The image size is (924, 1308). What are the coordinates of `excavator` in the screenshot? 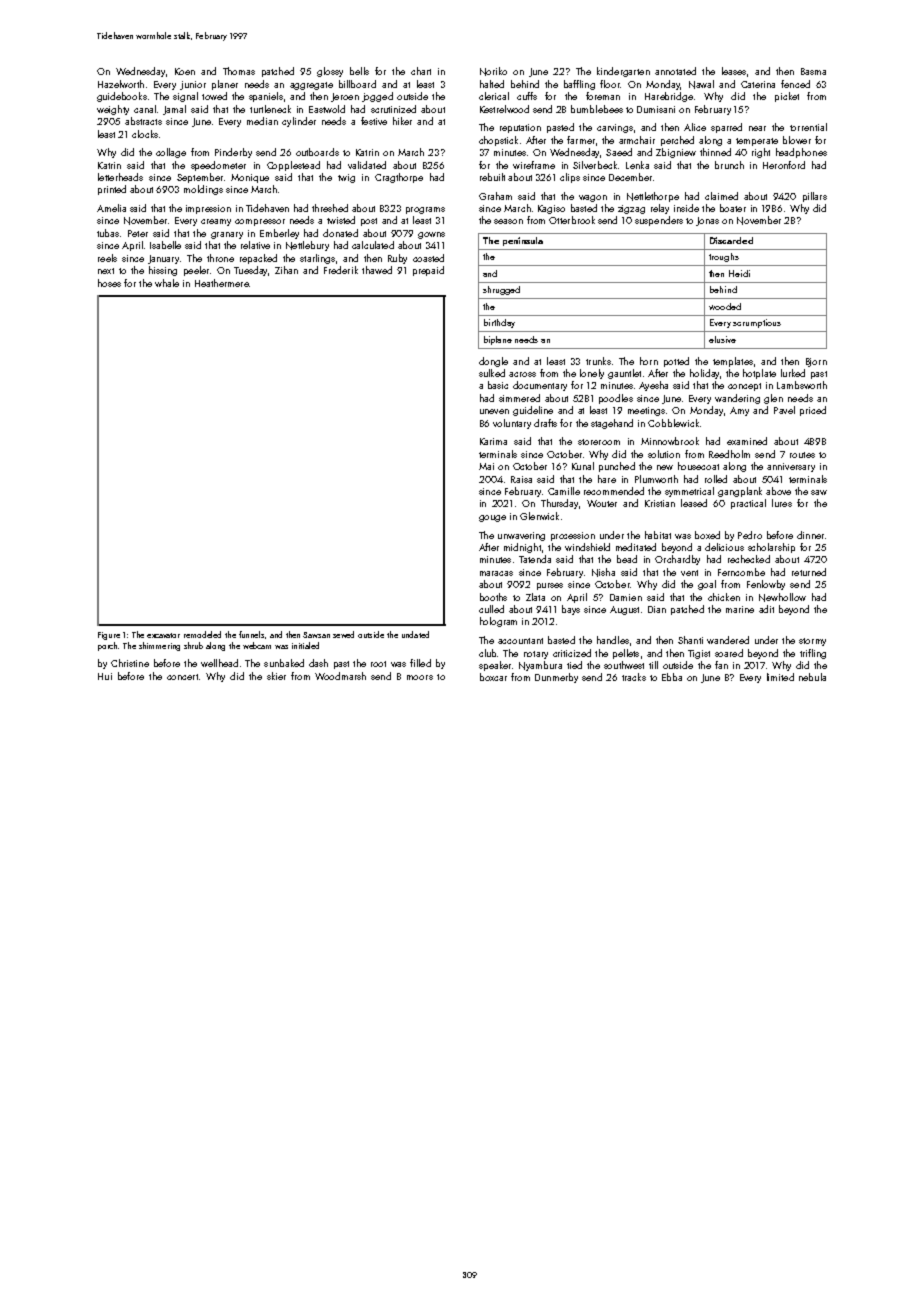 It's located at (163, 635).
